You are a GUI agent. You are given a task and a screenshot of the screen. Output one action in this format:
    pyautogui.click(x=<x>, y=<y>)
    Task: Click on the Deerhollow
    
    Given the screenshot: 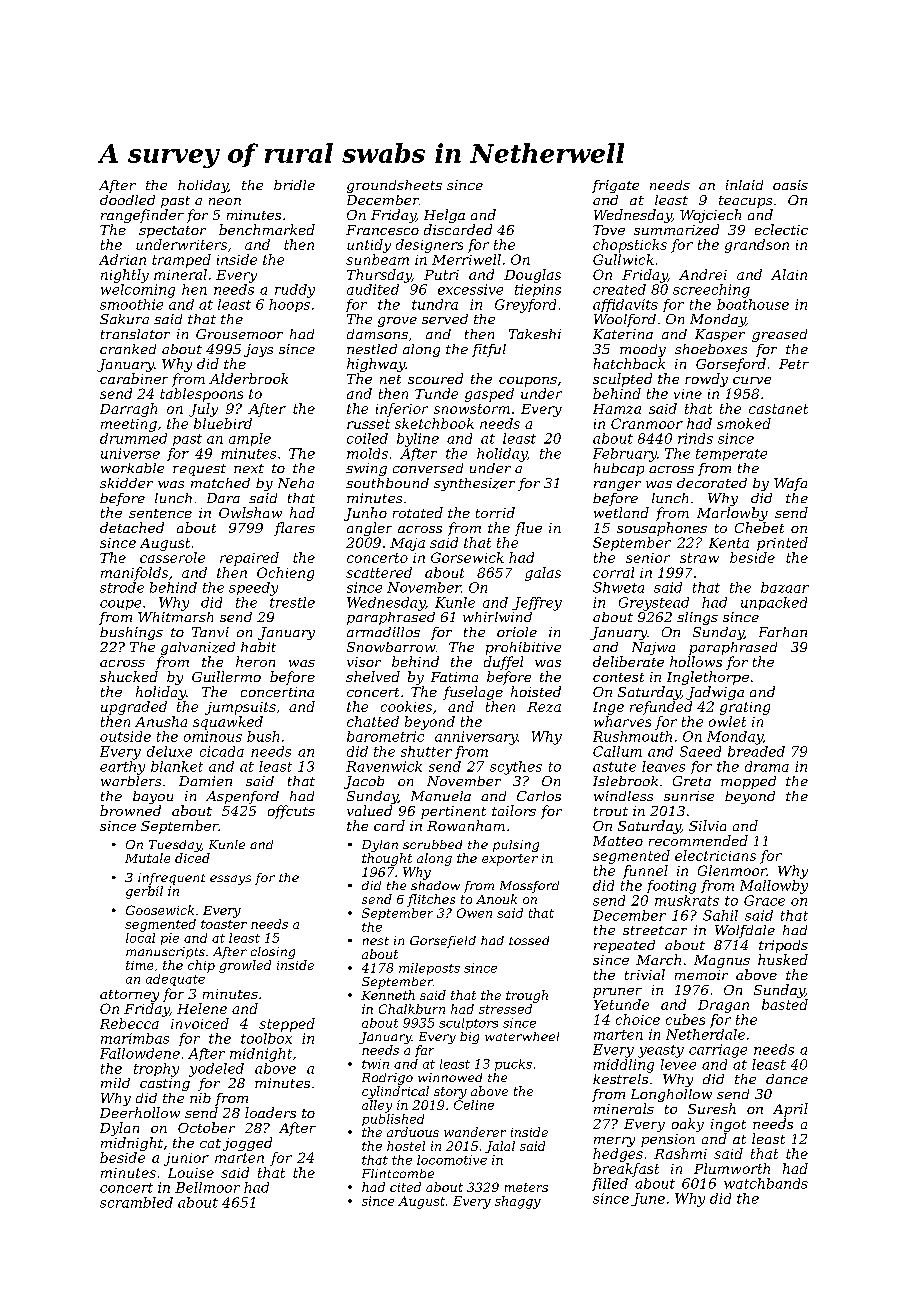 What is the action you would take?
    pyautogui.click(x=140, y=1112)
